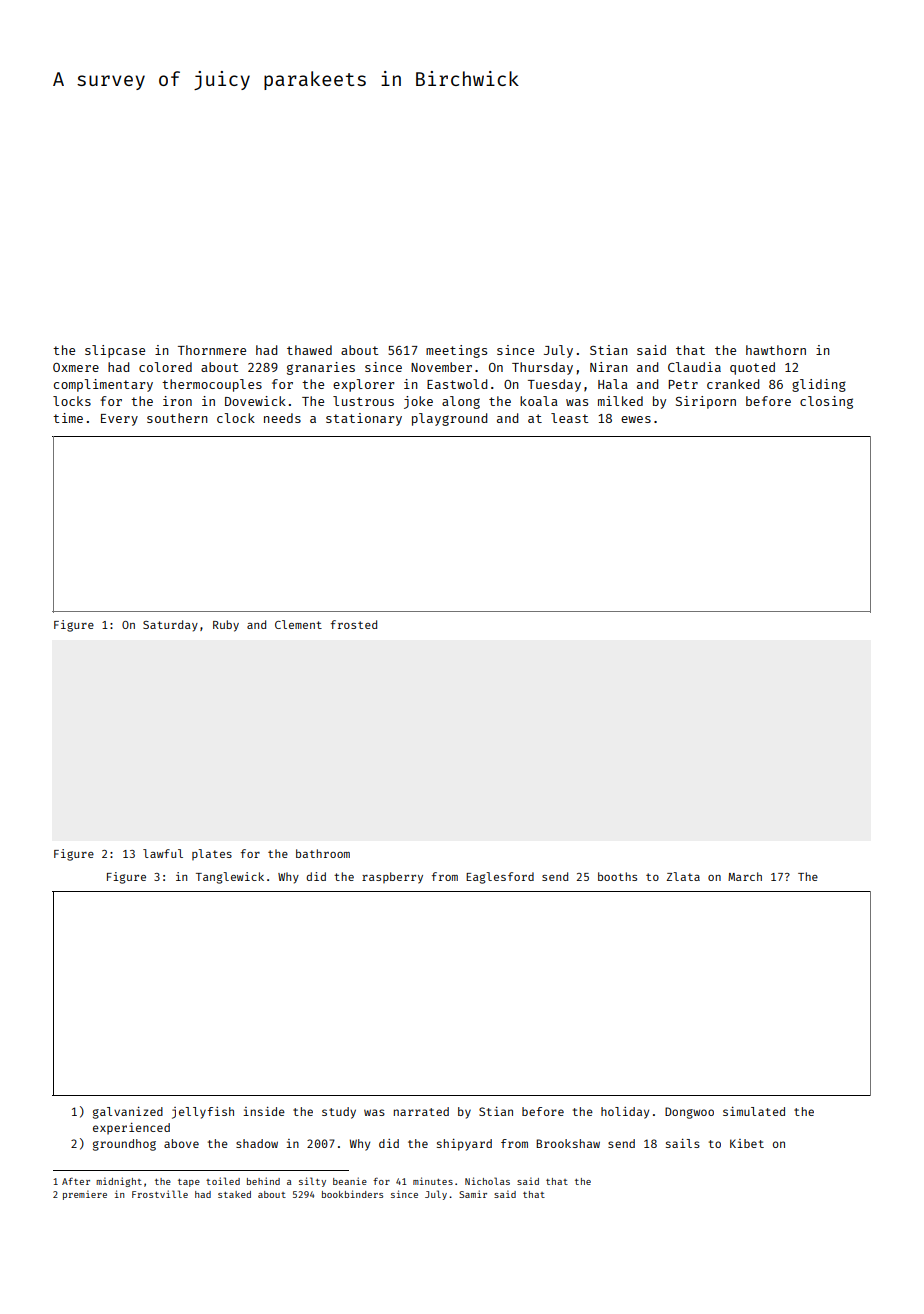 The image size is (924, 1314). What do you see at coordinates (354, 624) in the screenshot?
I see `frosted` at bounding box center [354, 624].
